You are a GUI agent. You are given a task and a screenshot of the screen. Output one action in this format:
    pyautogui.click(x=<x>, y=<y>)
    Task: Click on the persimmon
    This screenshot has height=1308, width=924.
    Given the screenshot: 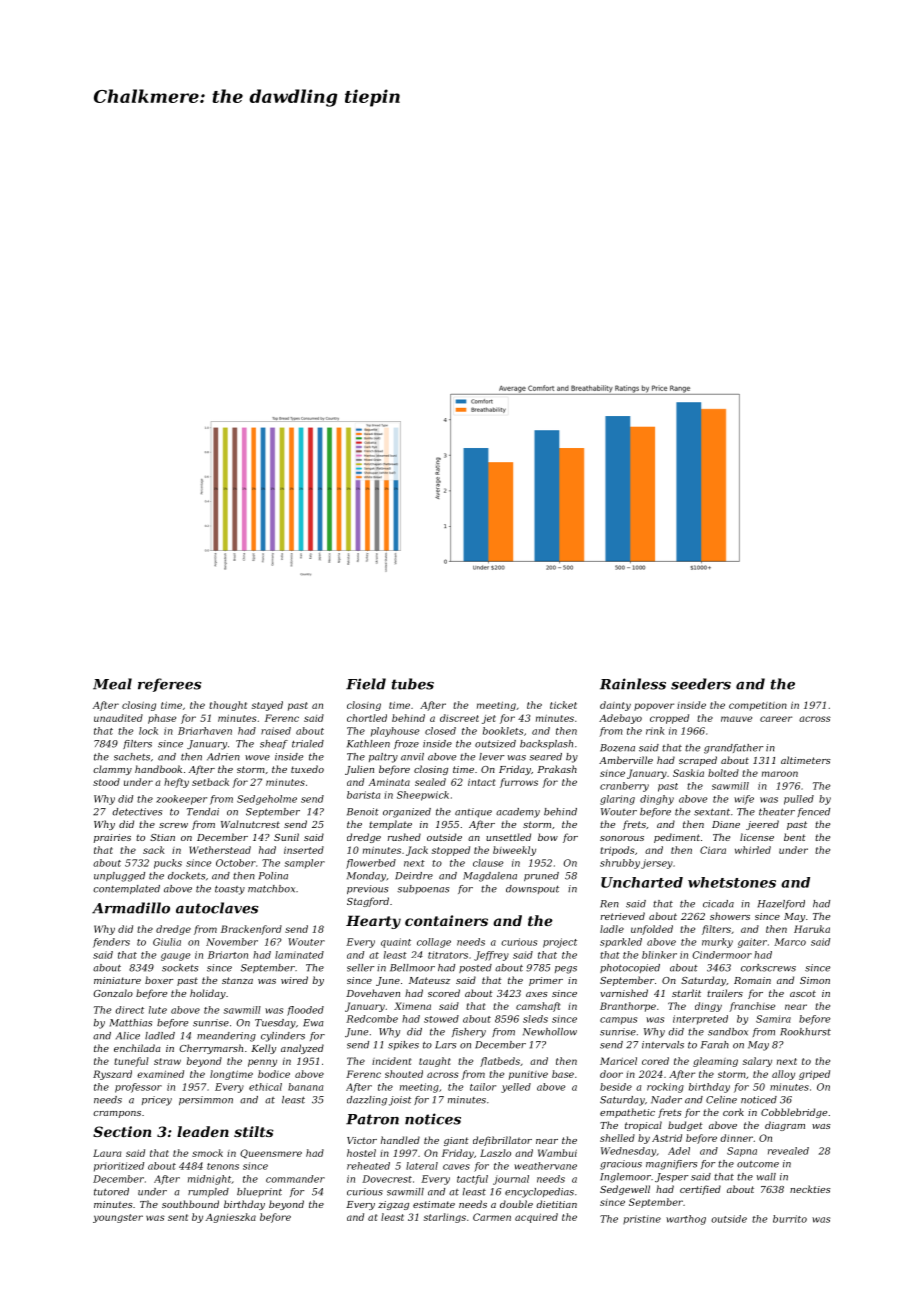 What is the action you would take?
    pyautogui.click(x=206, y=1100)
